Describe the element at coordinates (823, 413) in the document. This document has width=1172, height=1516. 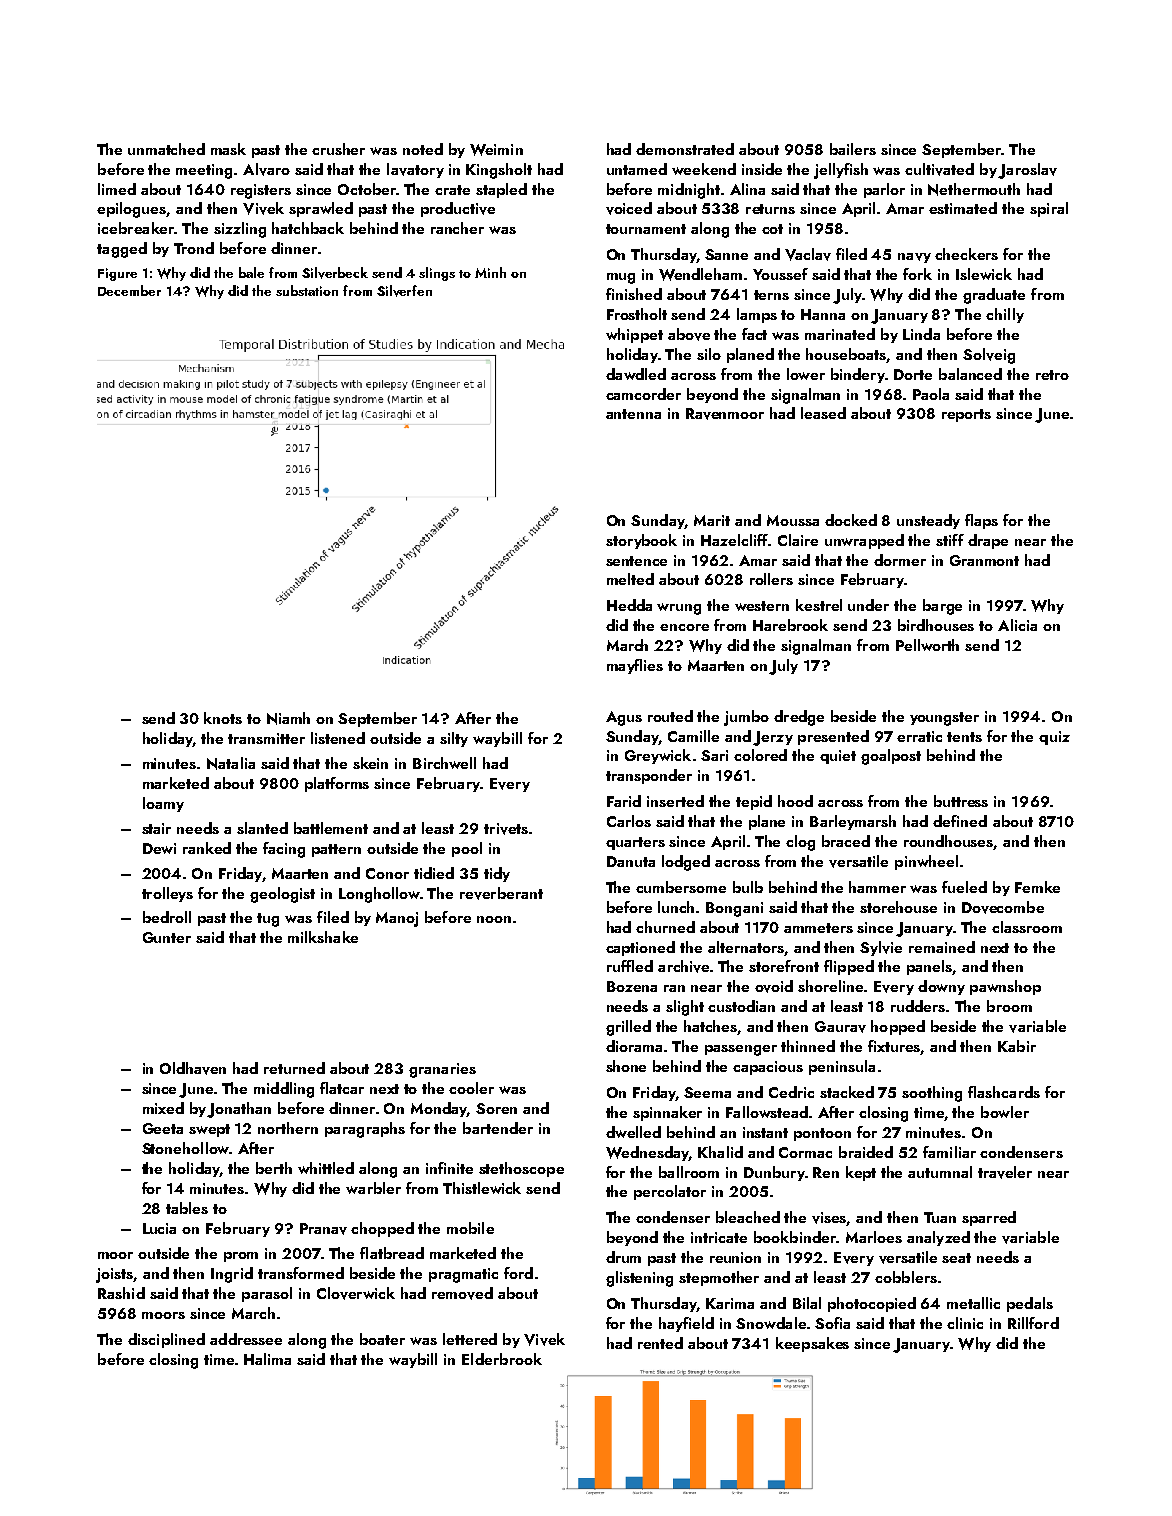
I see `leased` at that location.
